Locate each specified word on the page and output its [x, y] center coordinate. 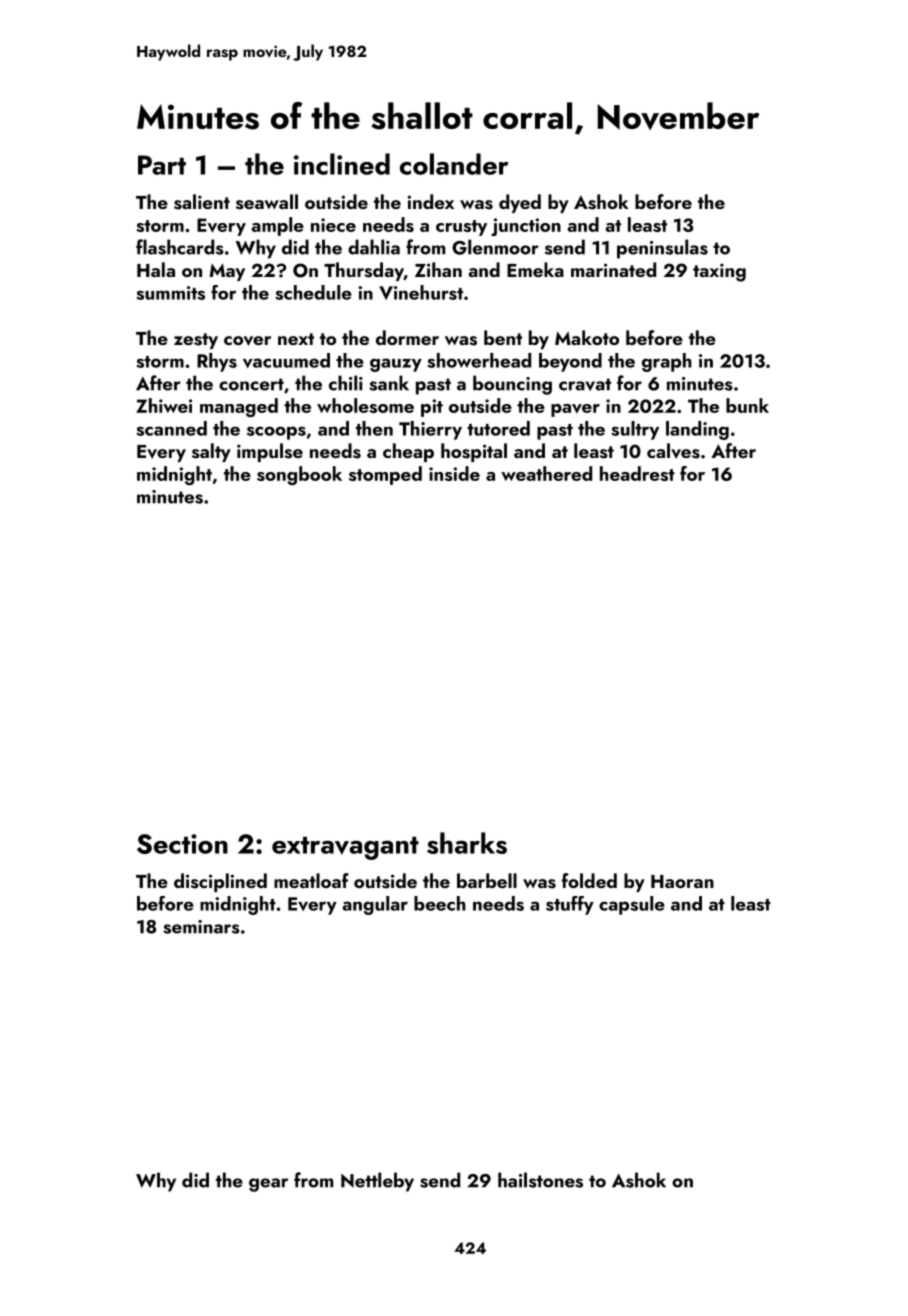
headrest [637, 473]
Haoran [682, 881]
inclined [342, 164]
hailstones [540, 1180]
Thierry [430, 430]
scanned [171, 428]
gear [268, 1185]
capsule [632, 905]
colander [454, 164]
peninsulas [662, 249]
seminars [201, 927]
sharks [467, 843]
